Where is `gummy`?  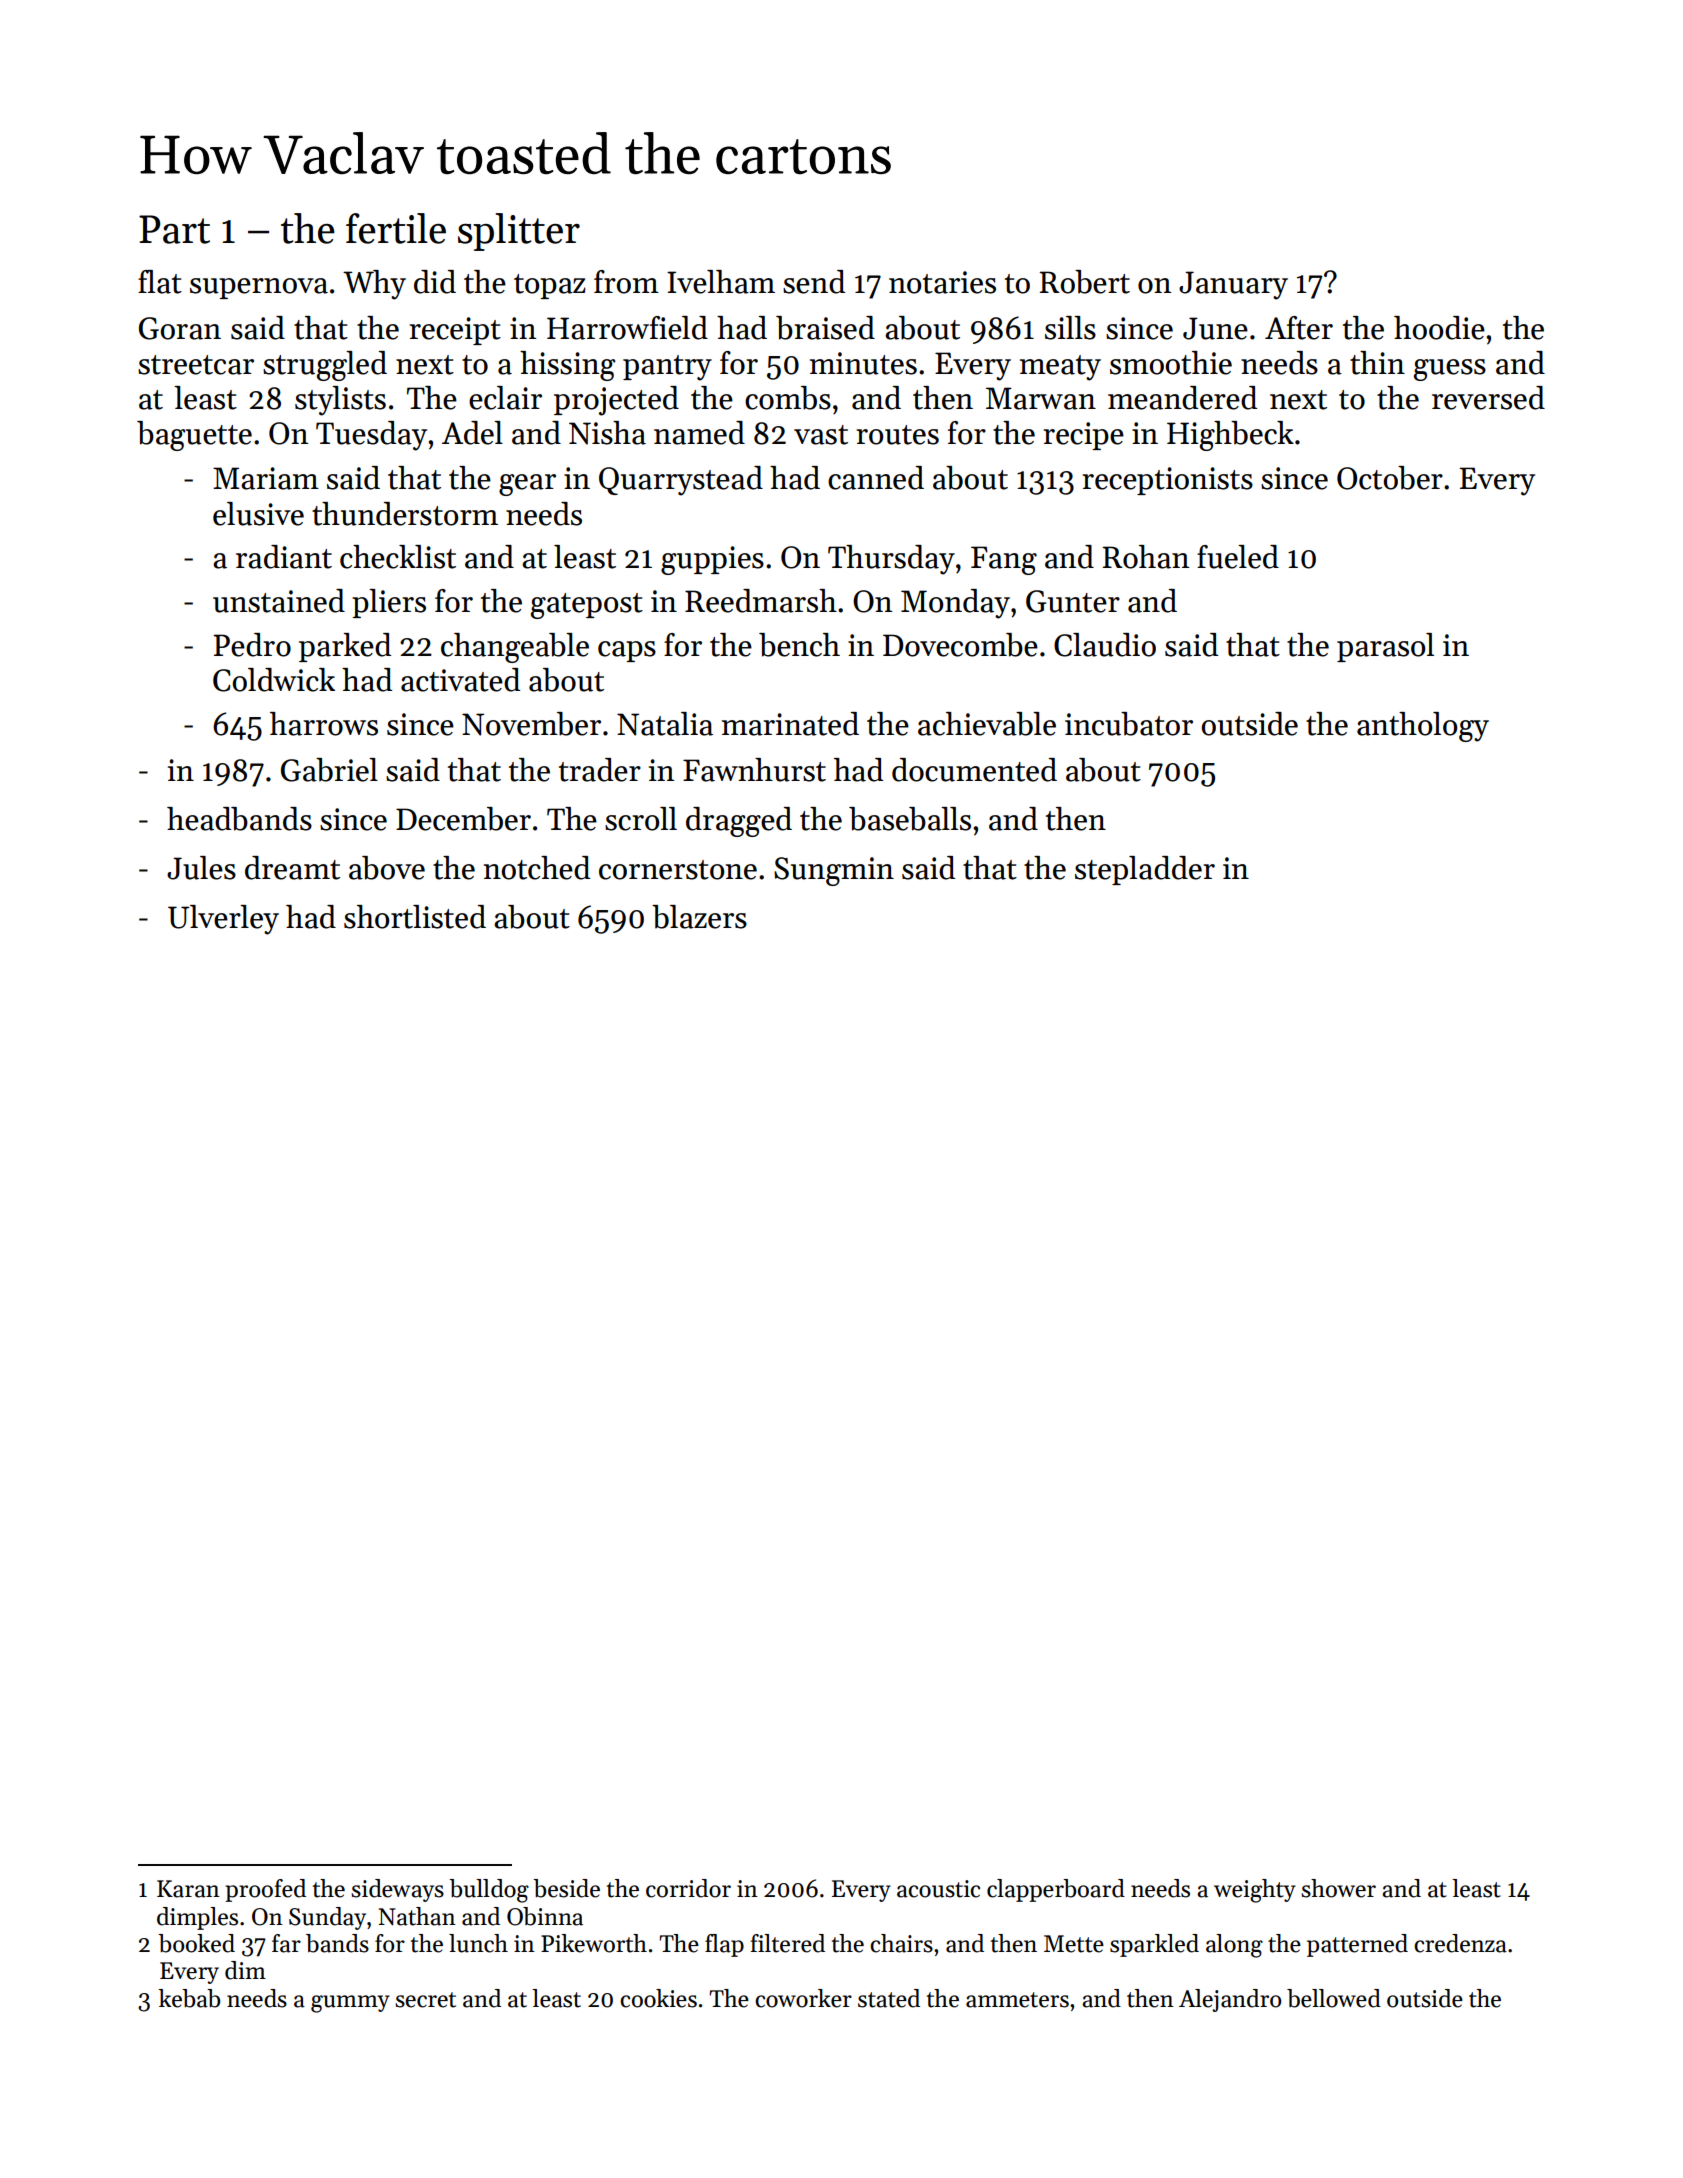 gummy is located at coordinates (350, 2004).
